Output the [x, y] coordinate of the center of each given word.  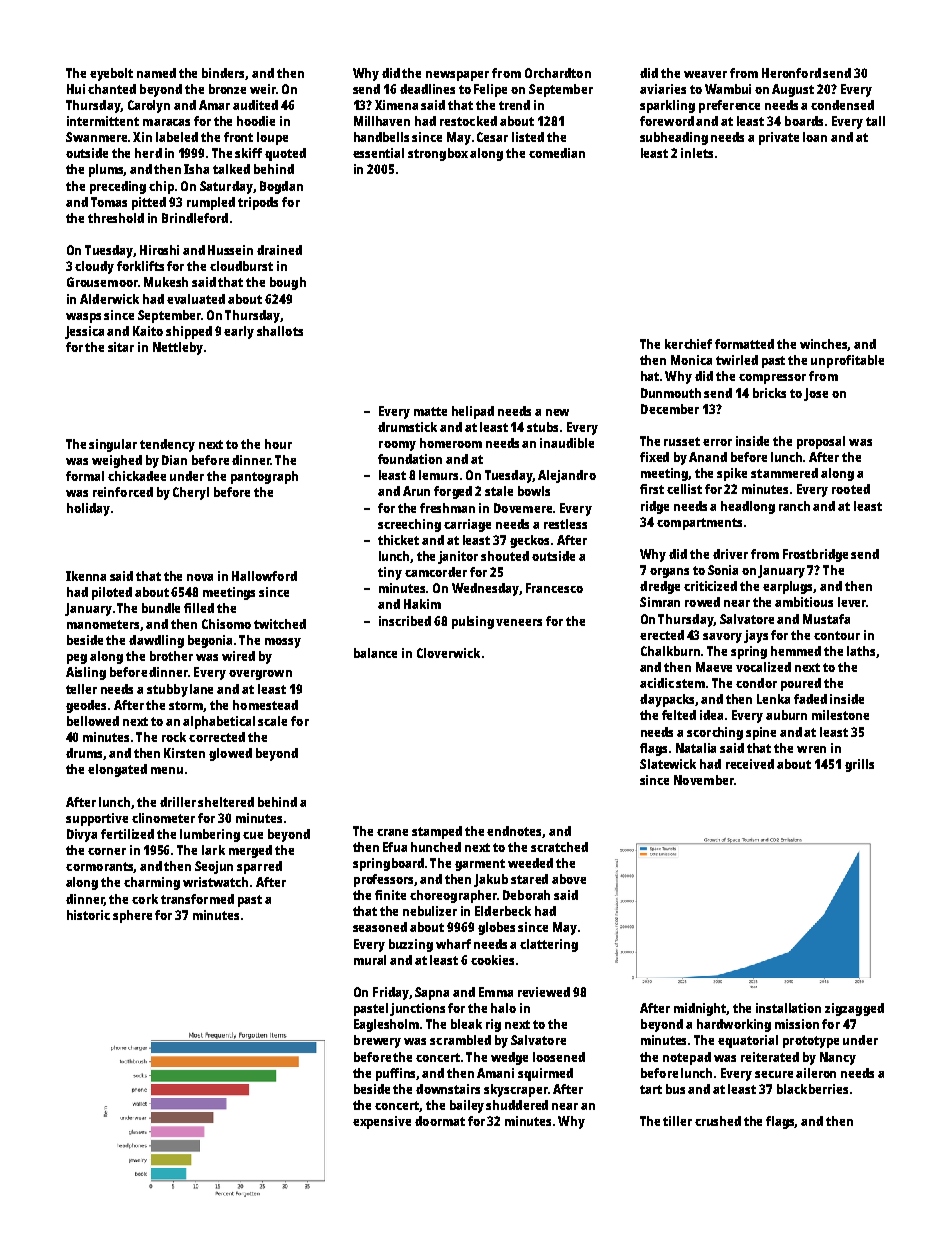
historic [88, 915]
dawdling [156, 641]
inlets [697, 153]
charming [152, 883]
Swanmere [96, 137]
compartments [699, 524]
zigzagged [854, 1009]
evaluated [196, 299]
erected [662, 635]
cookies [492, 960]
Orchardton [558, 73]
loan [815, 137]
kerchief [688, 344]
